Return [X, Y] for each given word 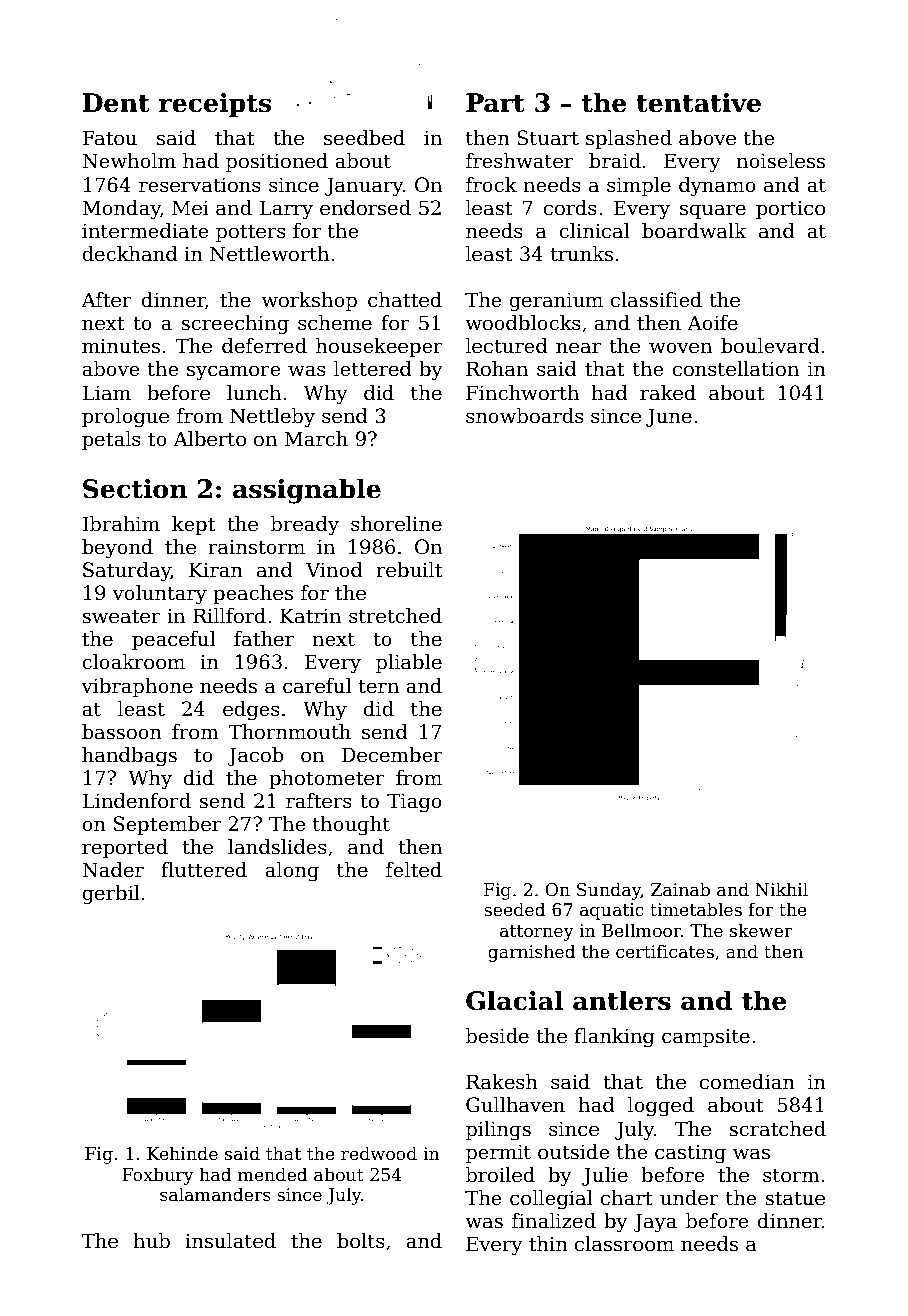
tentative [698, 103]
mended [273, 1174]
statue [795, 1199]
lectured [507, 346]
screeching [235, 325]
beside [497, 1036]
